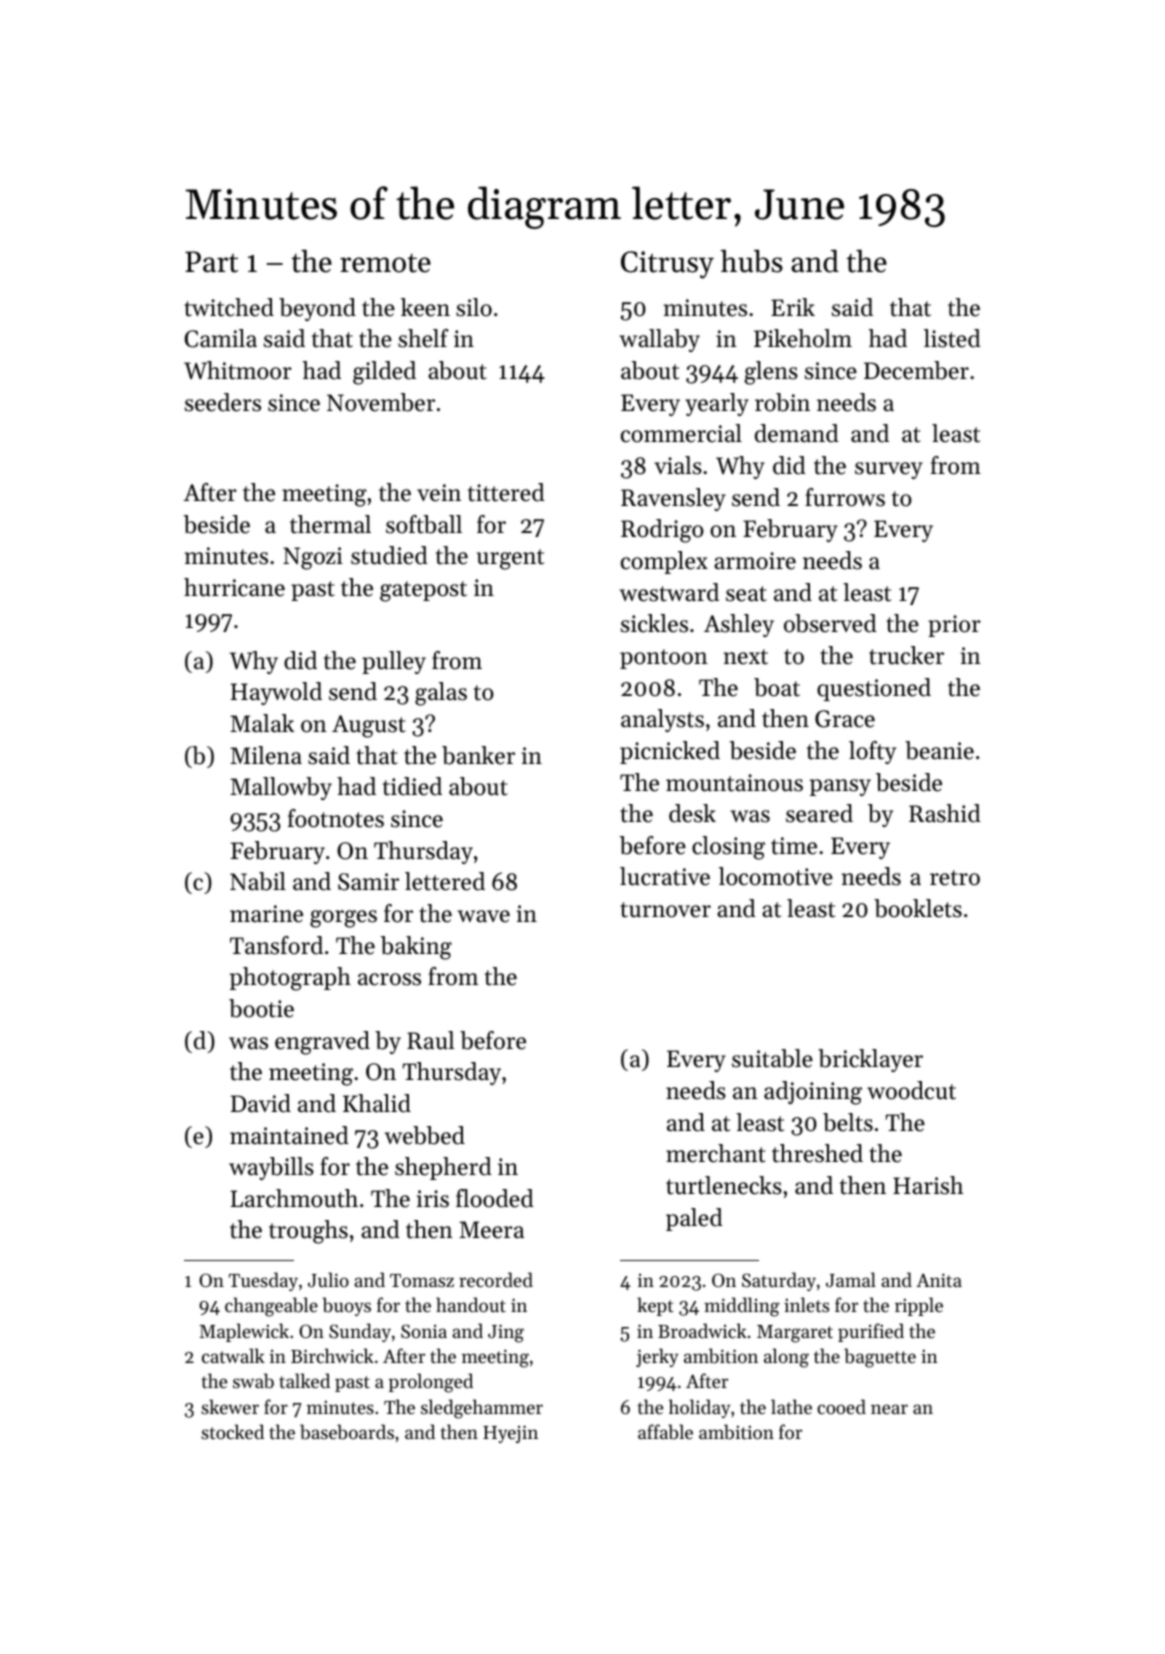 This page has width=1165, height=1654. What do you see at coordinates (261, 1008) in the page?
I see `bootie` at bounding box center [261, 1008].
